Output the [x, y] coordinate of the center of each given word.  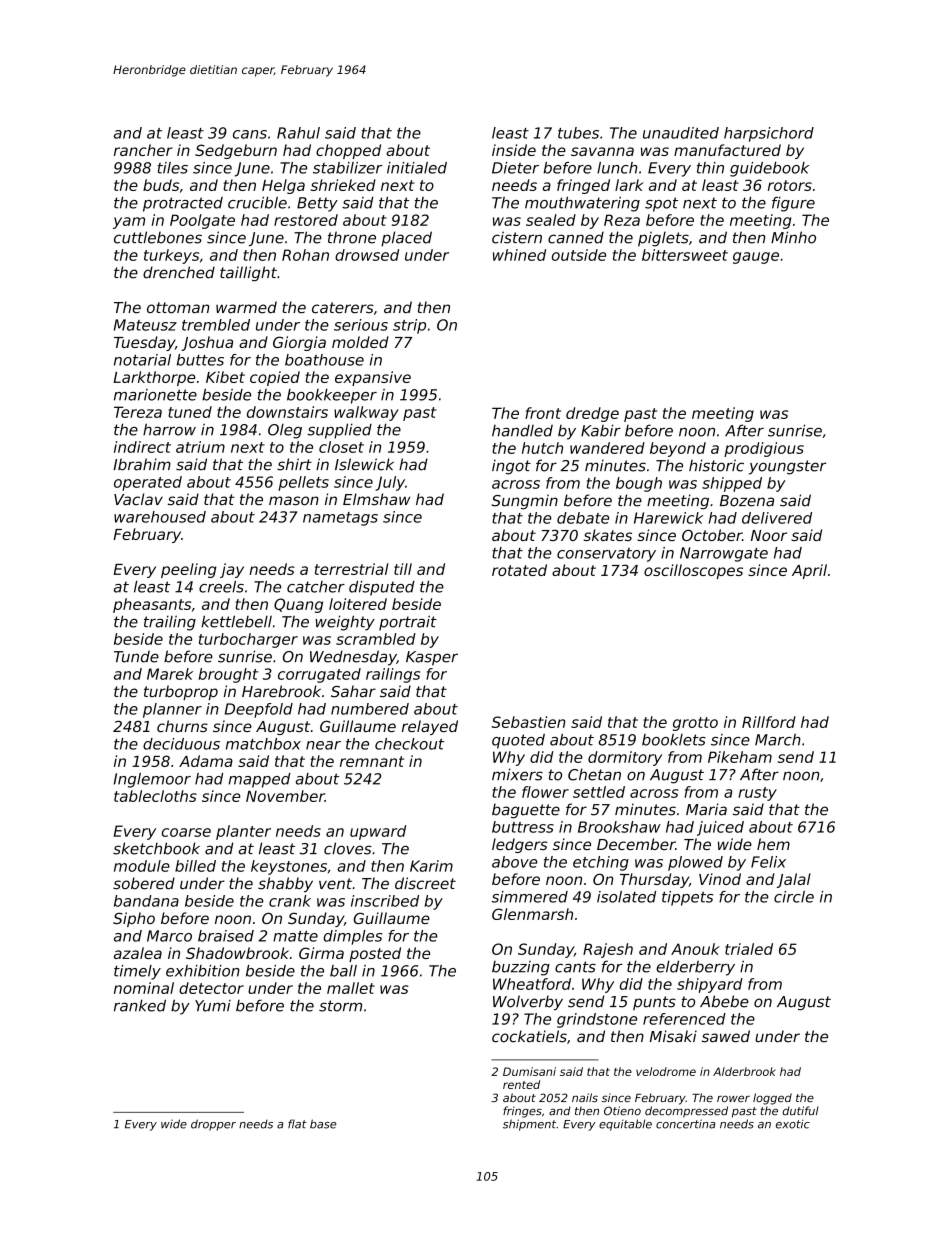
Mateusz [145, 325]
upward [378, 832]
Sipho [134, 919]
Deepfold [259, 710]
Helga [283, 186]
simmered [530, 897]
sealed [551, 220]
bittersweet [685, 255]
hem [773, 844]
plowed [695, 863]
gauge [756, 258]
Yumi [213, 1006]
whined [519, 255]
